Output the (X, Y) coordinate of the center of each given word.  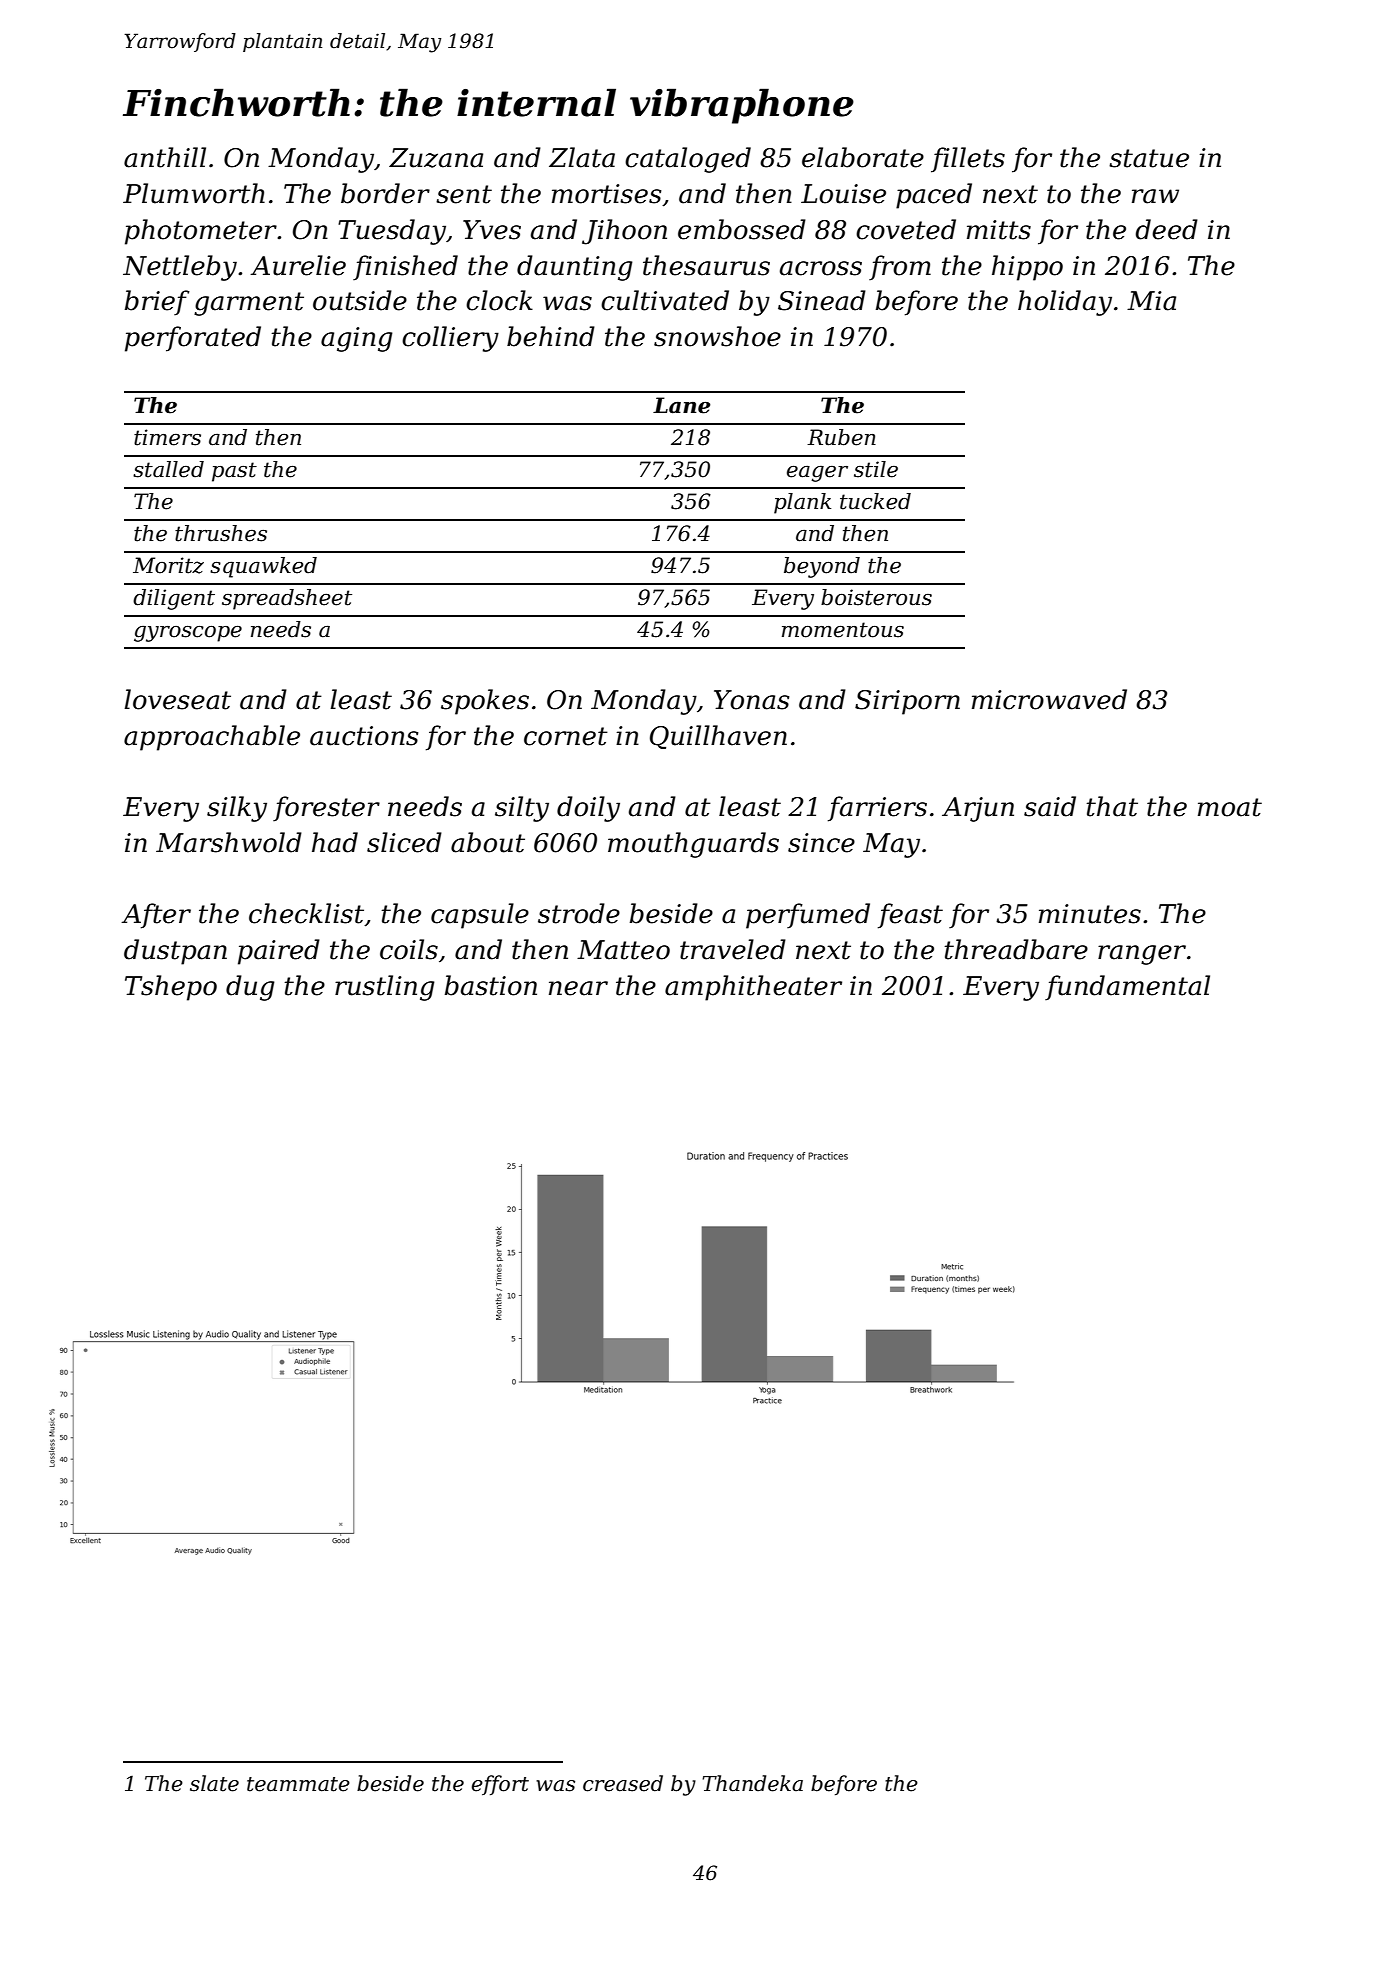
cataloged (688, 160)
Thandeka (752, 1783)
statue (1149, 158)
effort (500, 1785)
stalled (168, 469)
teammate (298, 1784)
